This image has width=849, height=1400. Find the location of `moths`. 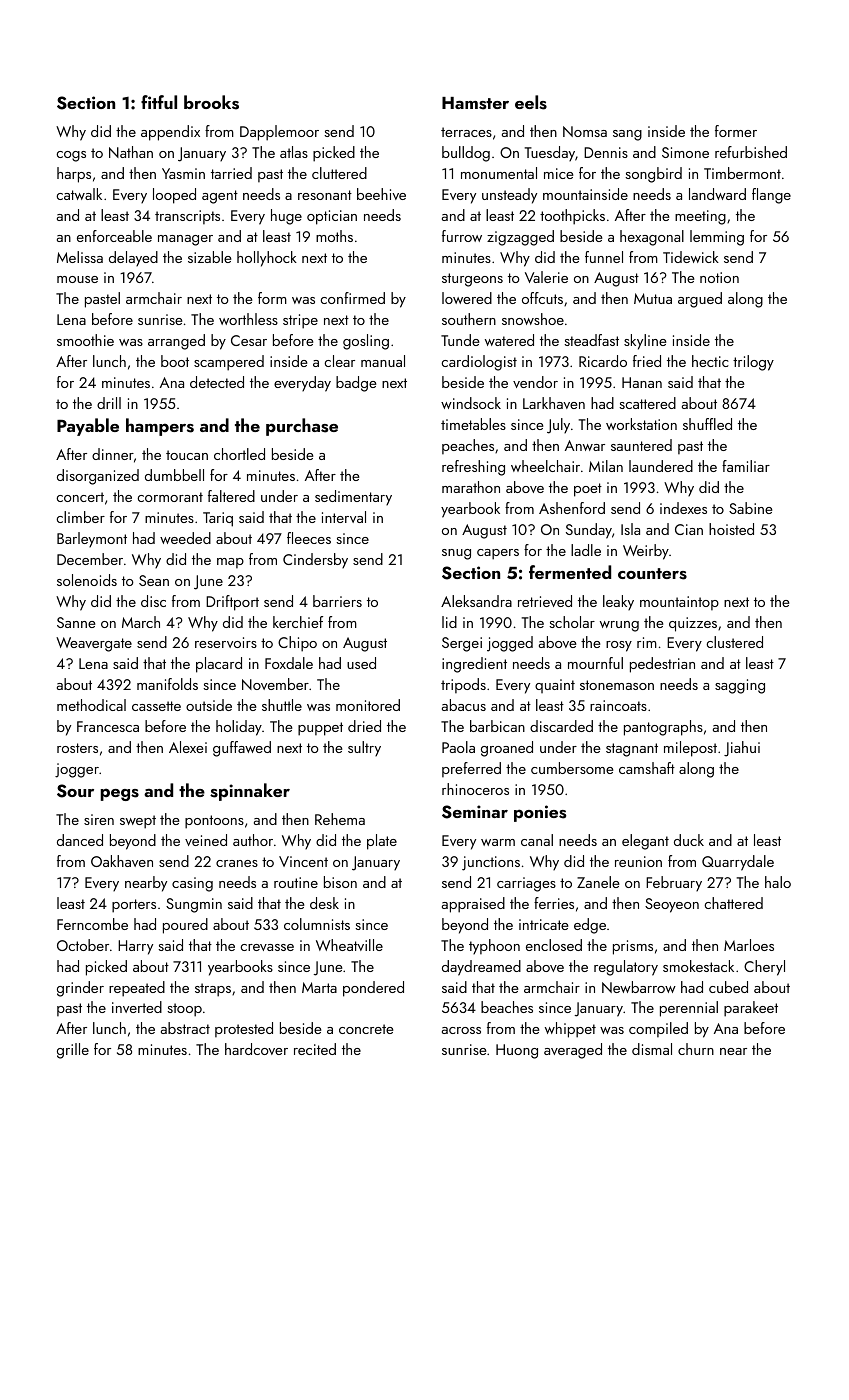

moths is located at coordinates (334, 236).
